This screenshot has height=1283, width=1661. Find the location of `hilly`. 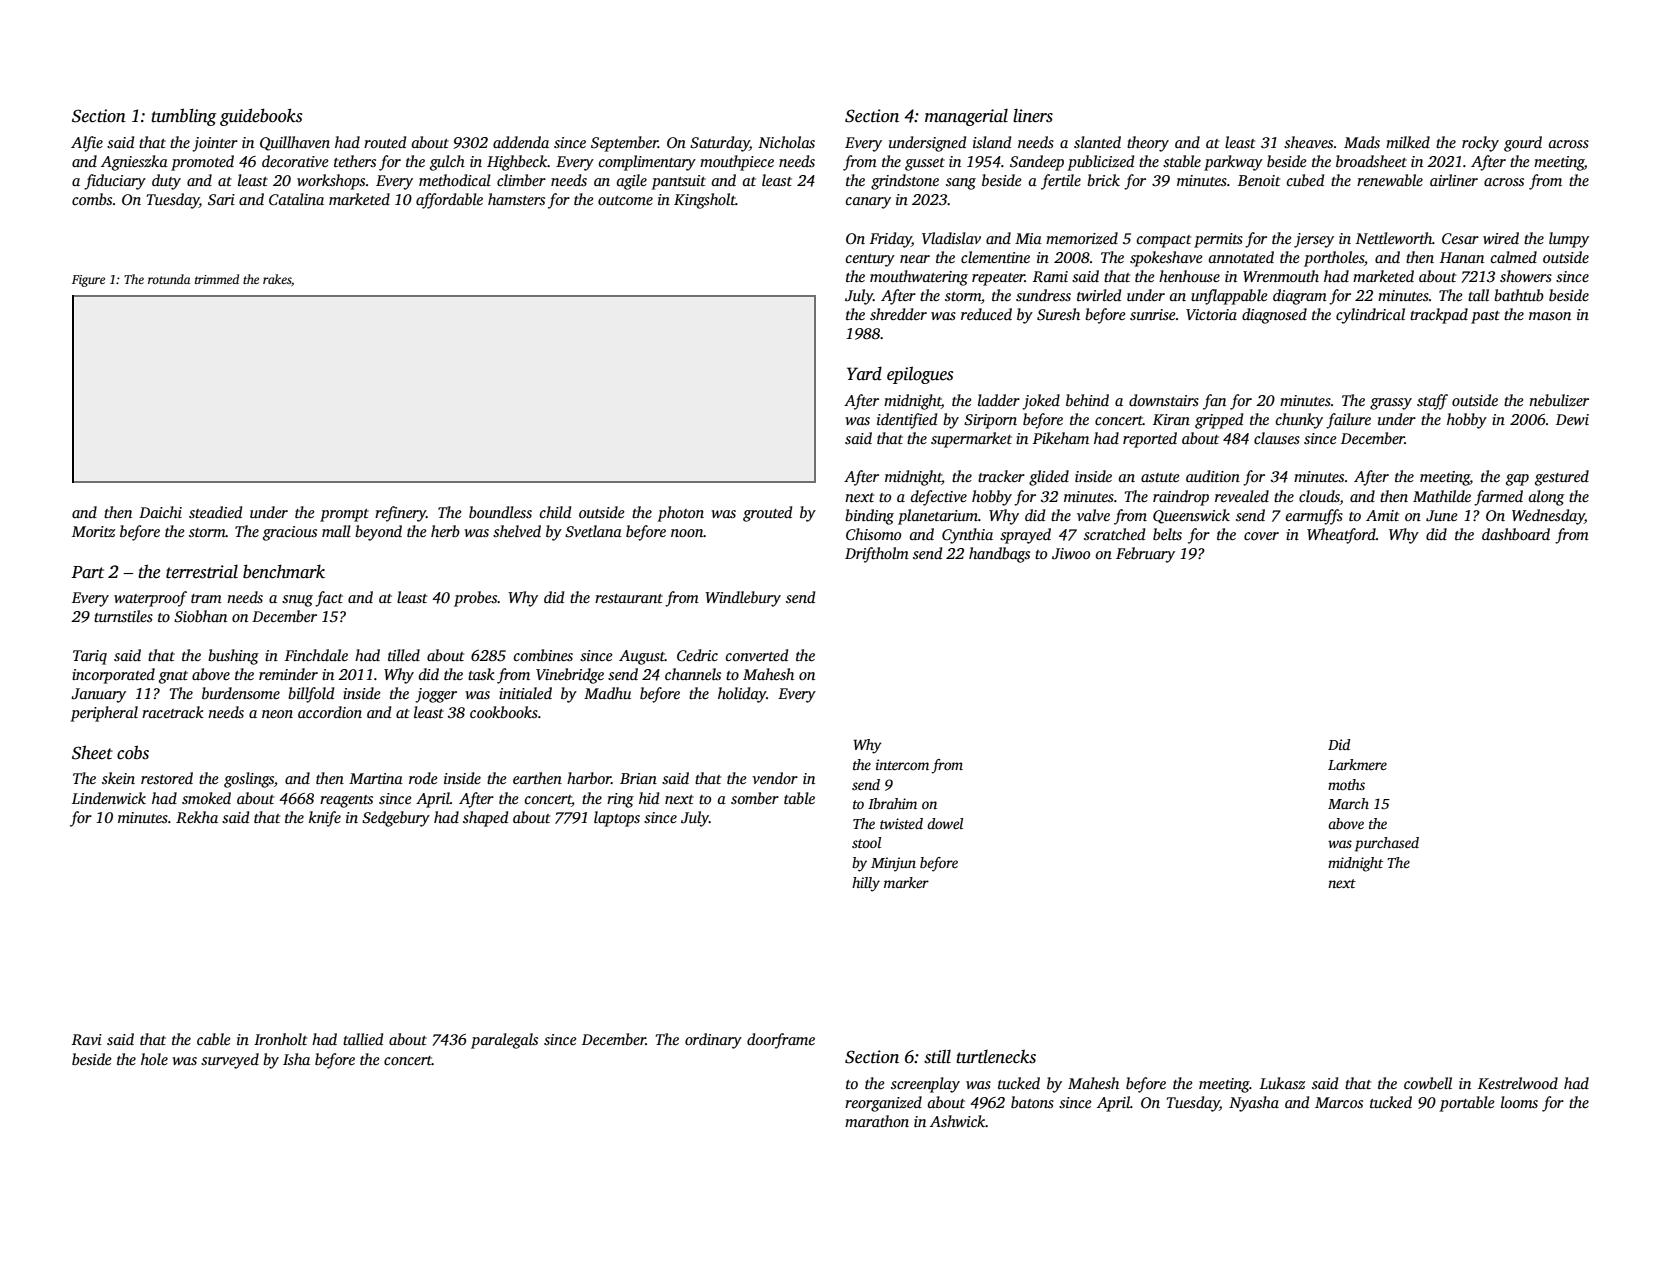

hilly is located at coordinates (866, 884).
